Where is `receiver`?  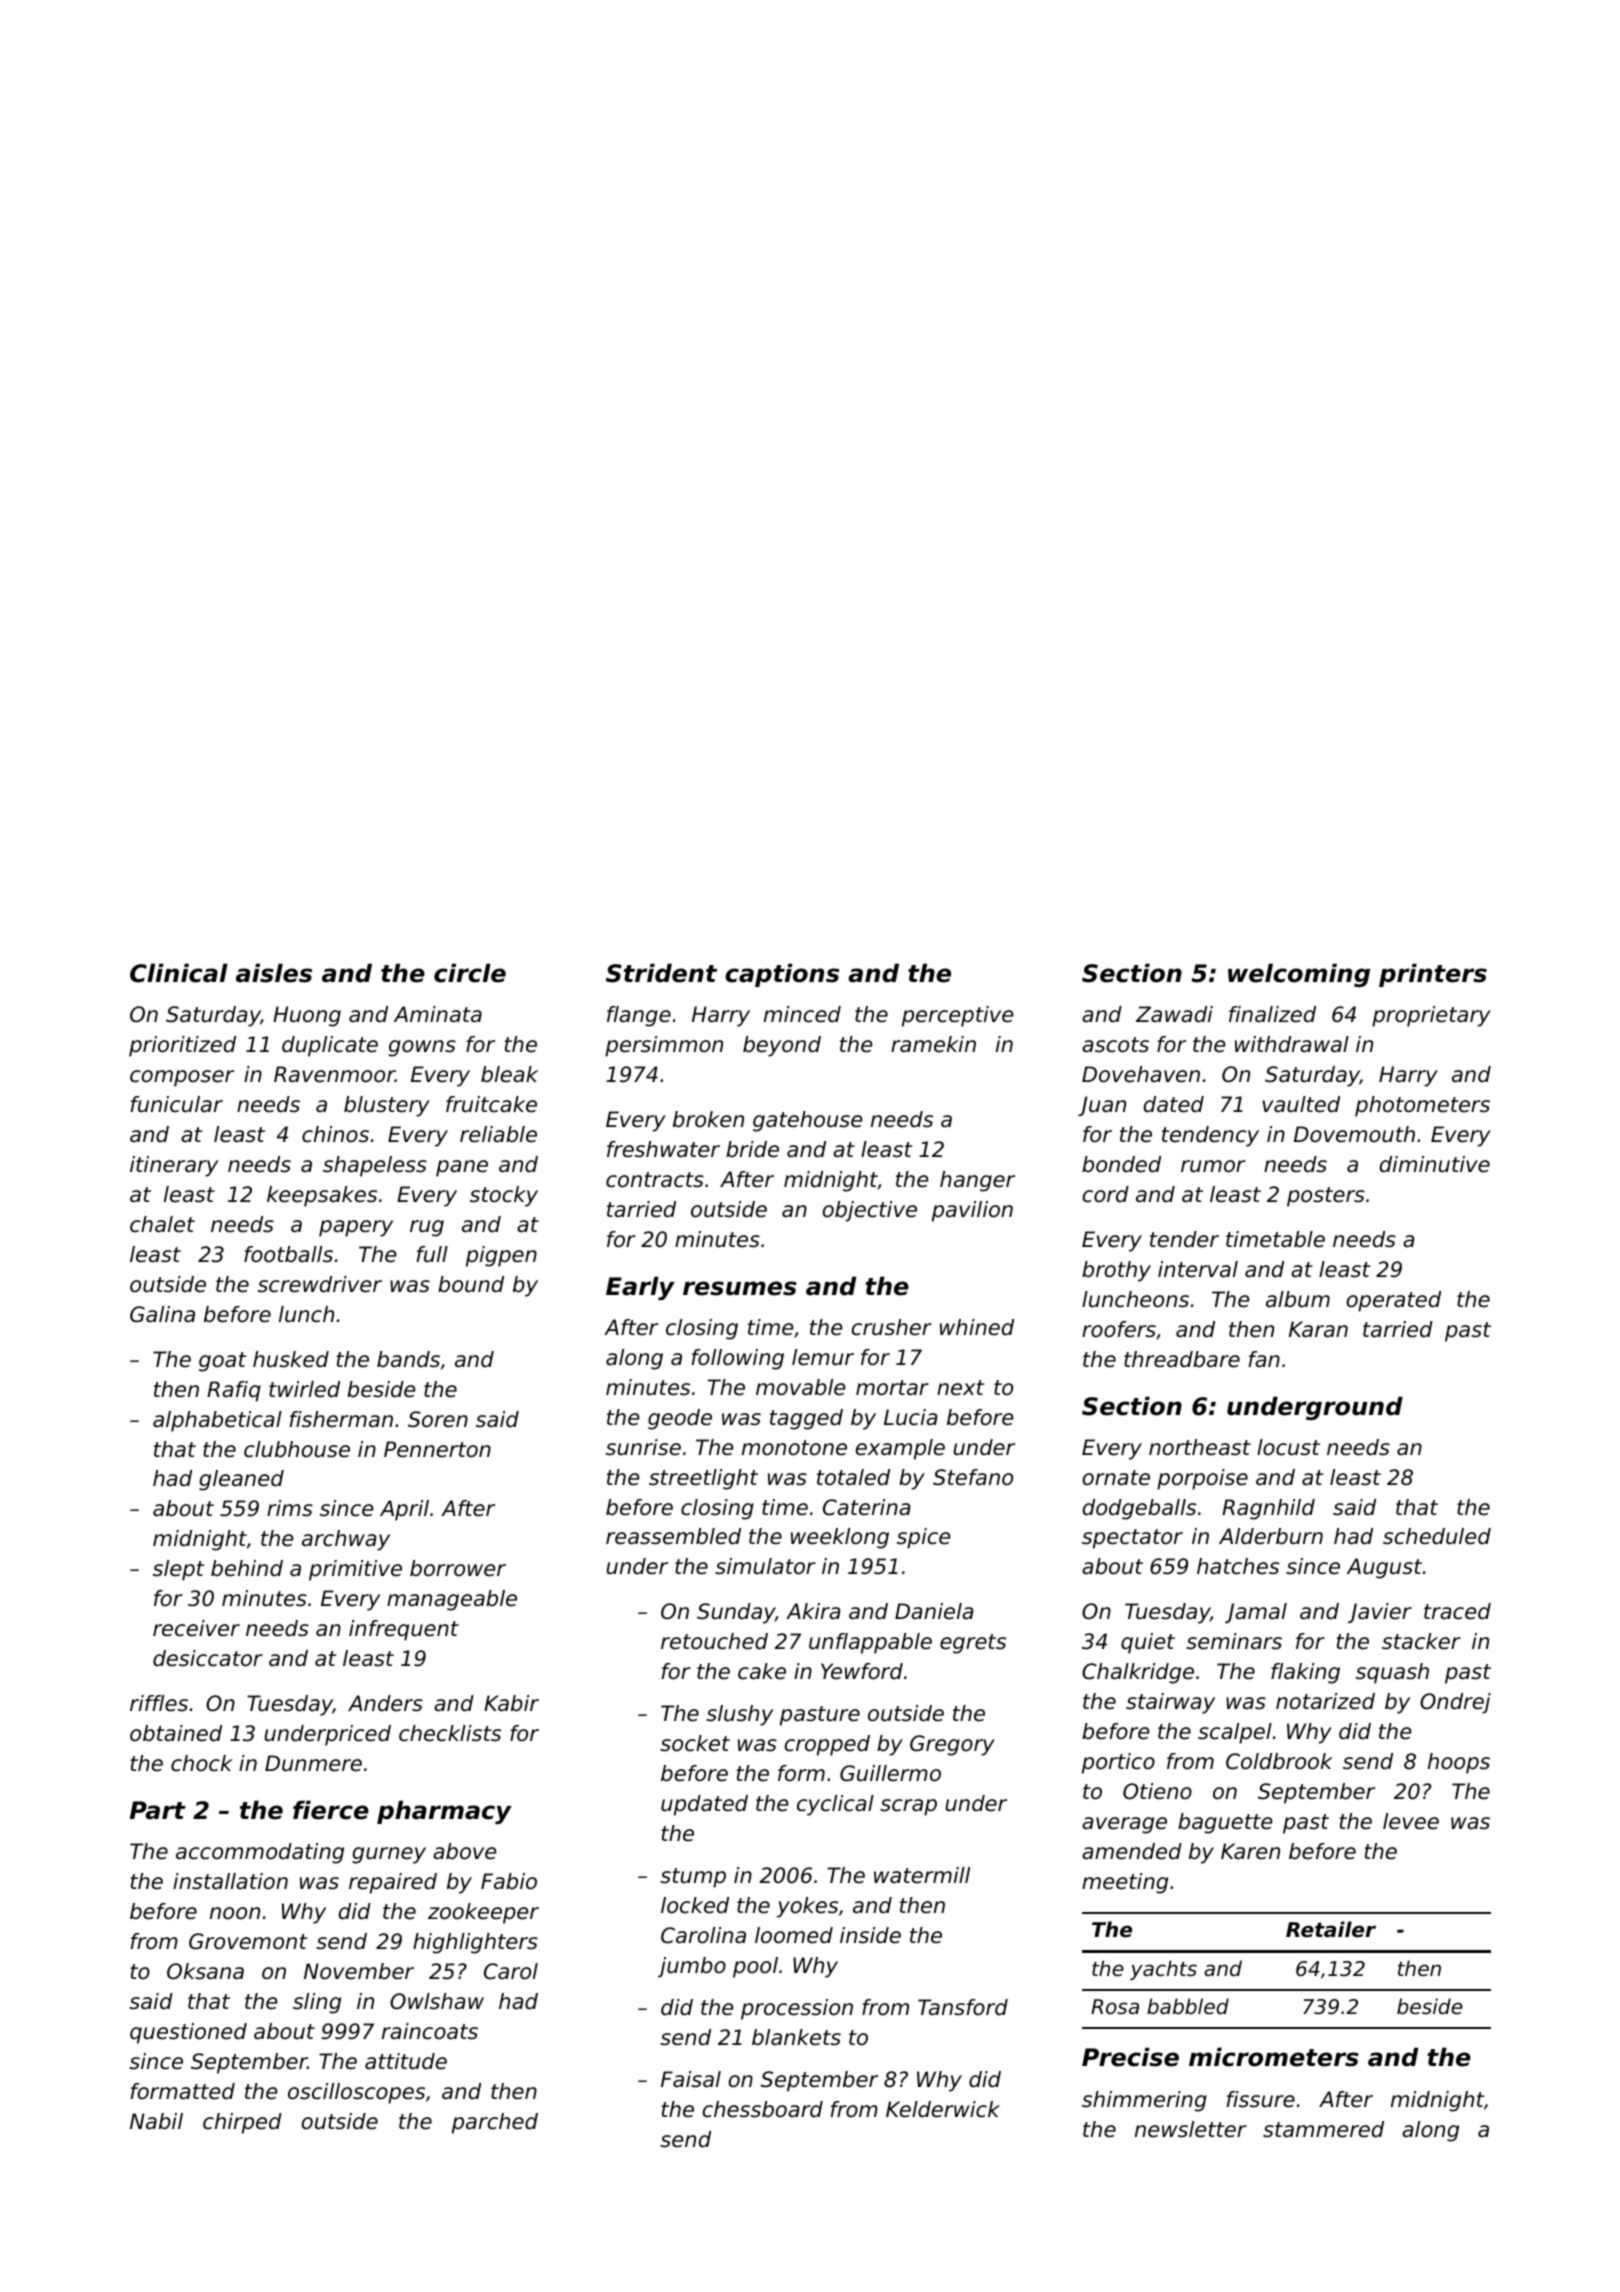 receiver is located at coordinates (196, 1628).
